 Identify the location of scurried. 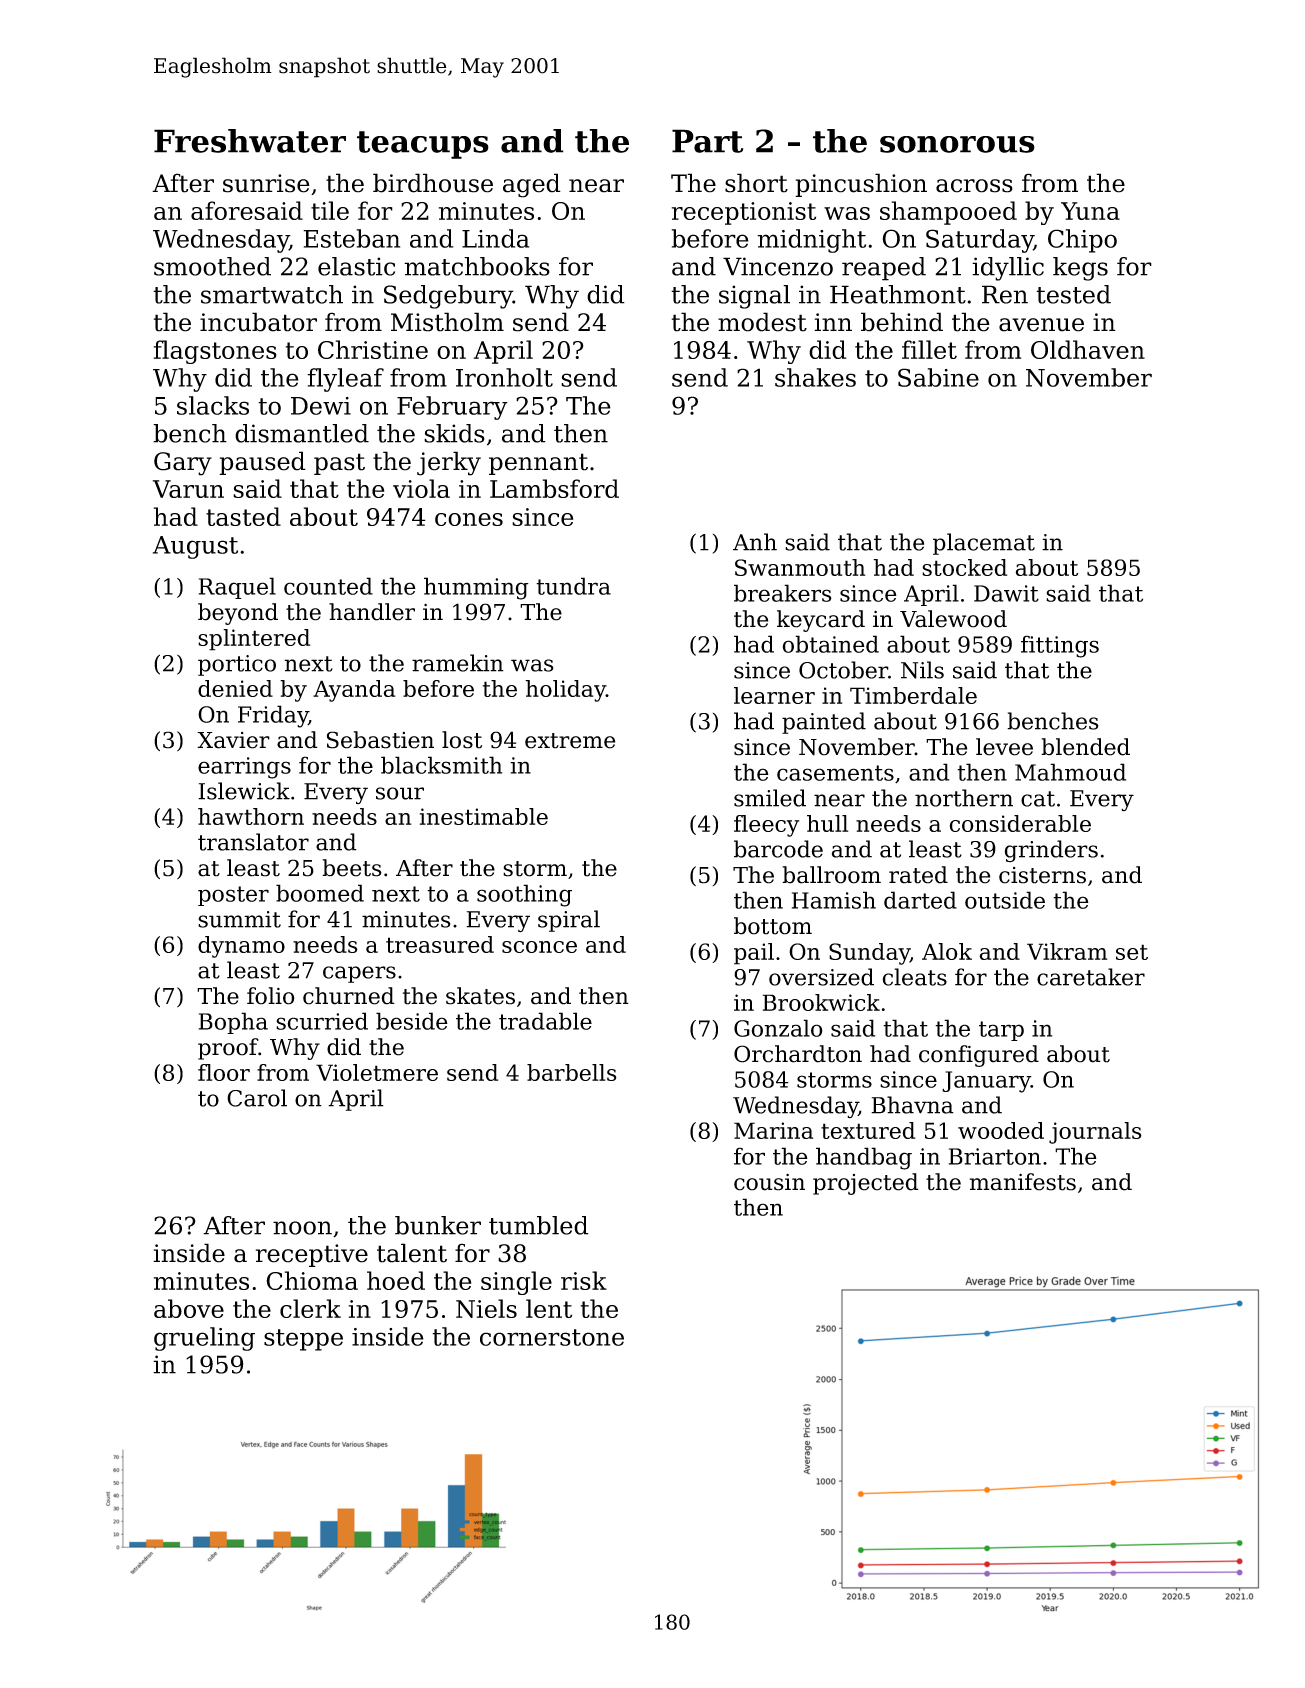
(322, 1021).
